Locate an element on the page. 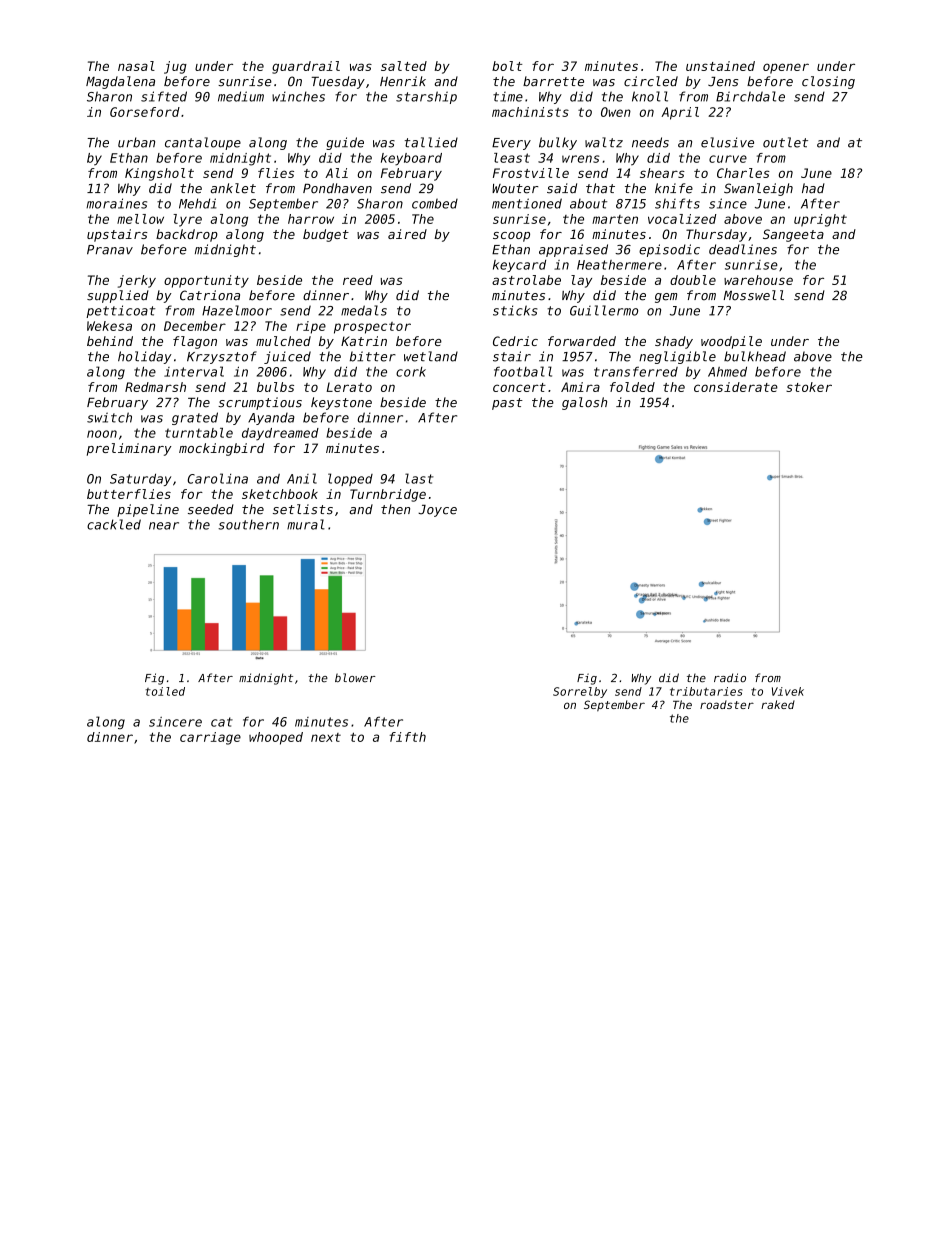 This document has height=1233, width=952. toiled is located at coordinates (165, 691).
